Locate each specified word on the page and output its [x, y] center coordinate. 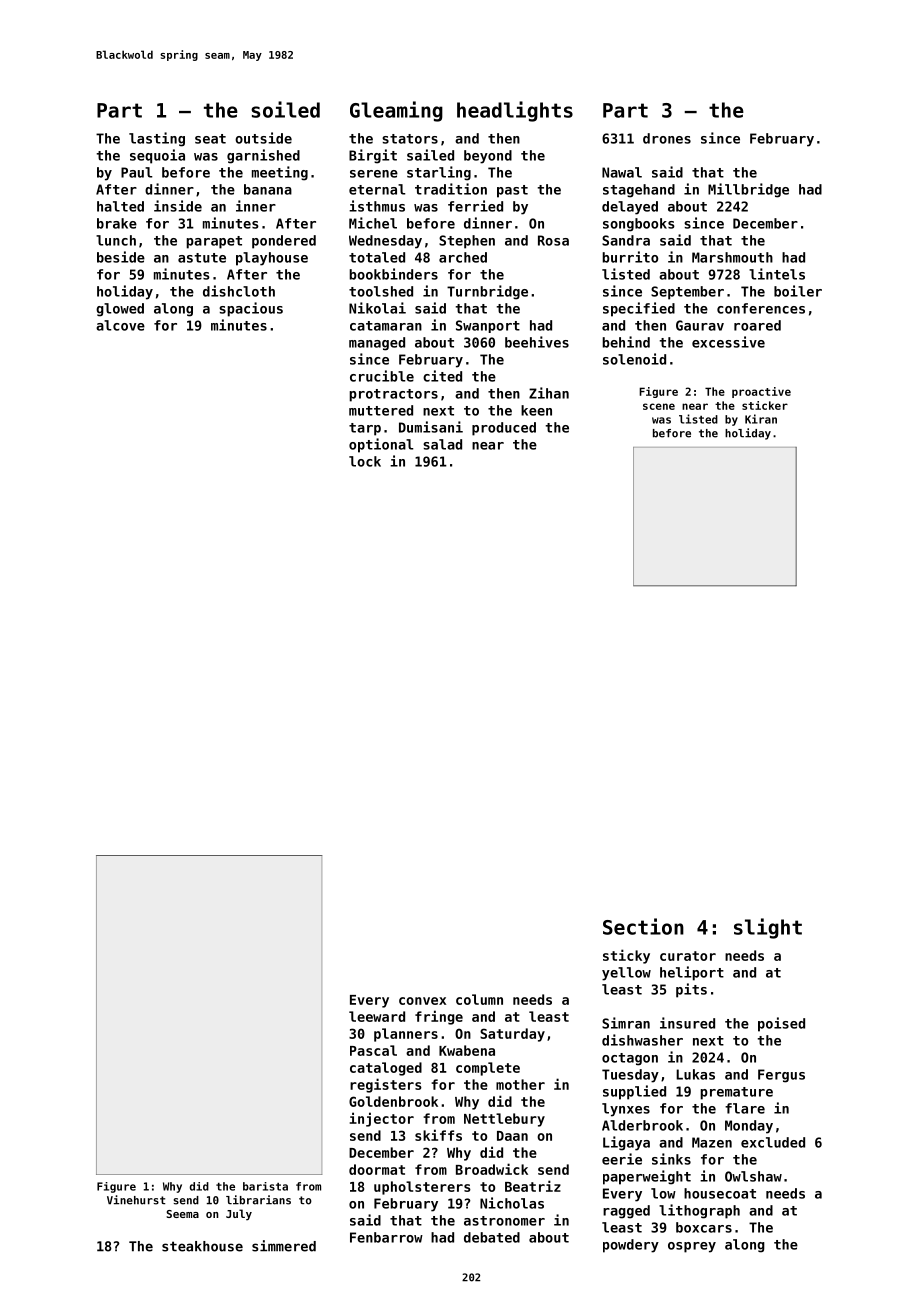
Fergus [781, 1076]
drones [667, 138]
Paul [137, 172]
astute [202, 258]
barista [265, 1186]
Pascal [373, 1050]
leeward [377, 1016]
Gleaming [396, 111]
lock [365, 461]
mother [520, 1084]
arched [463, 257]
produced [504, 429]
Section [643, 926]
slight [768, 928]
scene [659, 406]
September [687, 293]
